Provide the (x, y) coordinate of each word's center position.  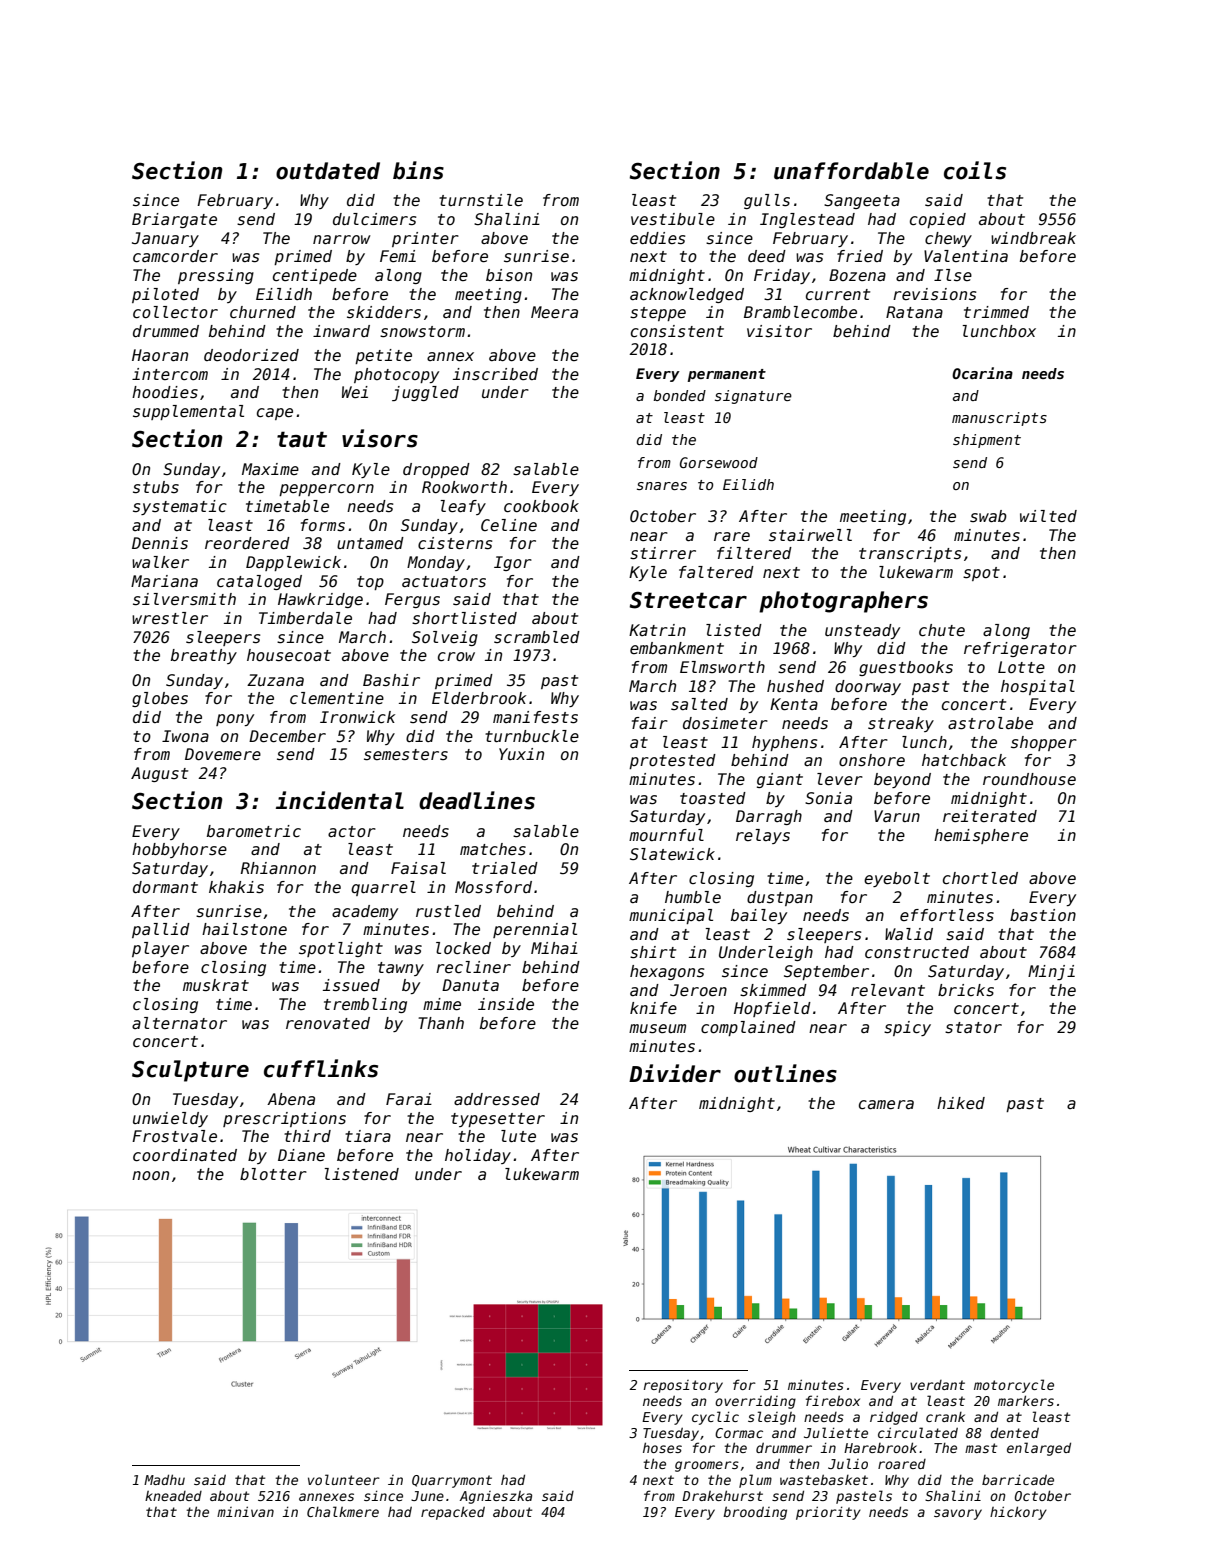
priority (828, 1513)
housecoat (289, 655)
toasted (713, 798)
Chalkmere (343, 1511)
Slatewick (672, 854)
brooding (755, 1513)
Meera (554, 312)
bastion (1043, 915)
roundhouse (1029, 779)
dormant (165, 887)
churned (263, 312)
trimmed (996, 312)
